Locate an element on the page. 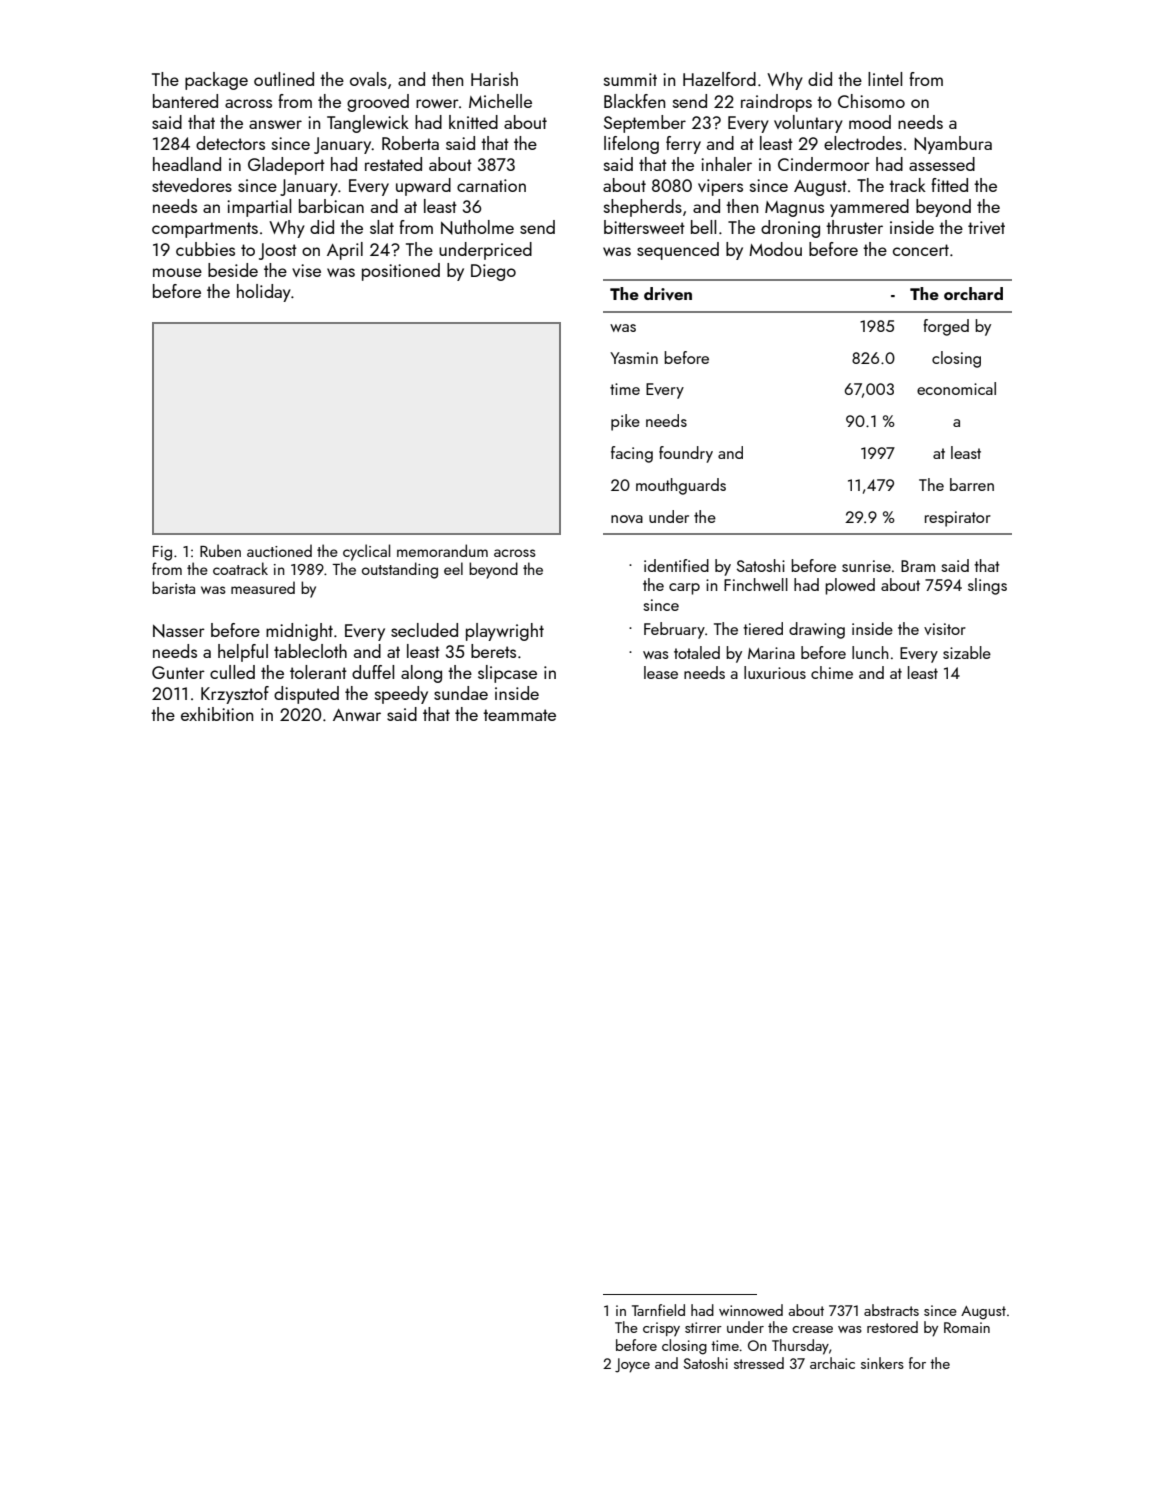 This image has height=1506, width=1164. package is located at coordinates (216, 81).
